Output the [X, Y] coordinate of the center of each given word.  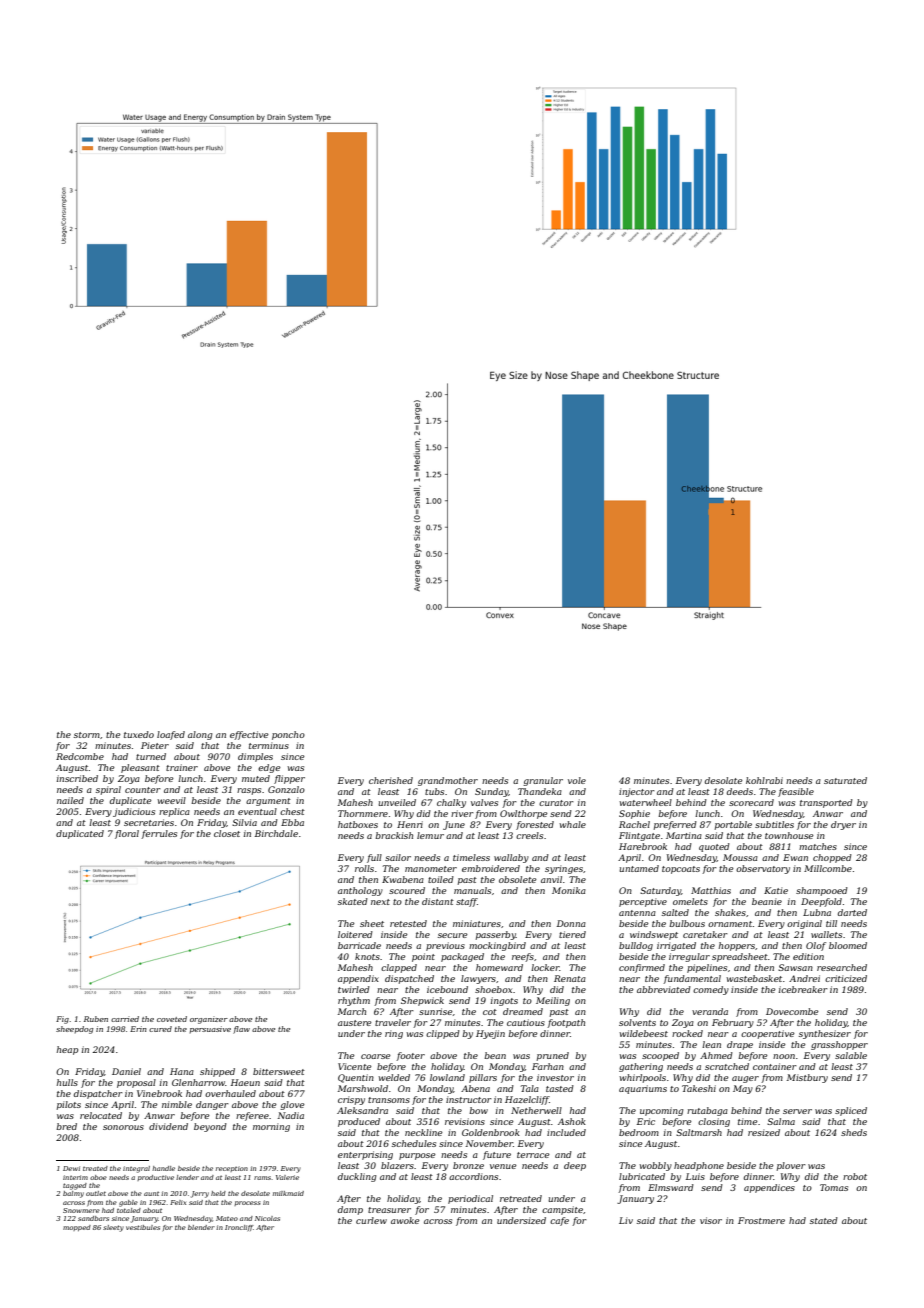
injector [637, 792]
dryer [843, 825]
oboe [98, 1177]
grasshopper [839, 1045]
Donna [571, 923]
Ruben [96, 1019]
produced [359, 1122]
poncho [288, 735]
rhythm [354, 1001]
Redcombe [80, 756]
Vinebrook [159, 1093]
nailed [70, 800]
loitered [355, 934]
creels [529, 835]
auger [745, 1079]
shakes [730, 912]
